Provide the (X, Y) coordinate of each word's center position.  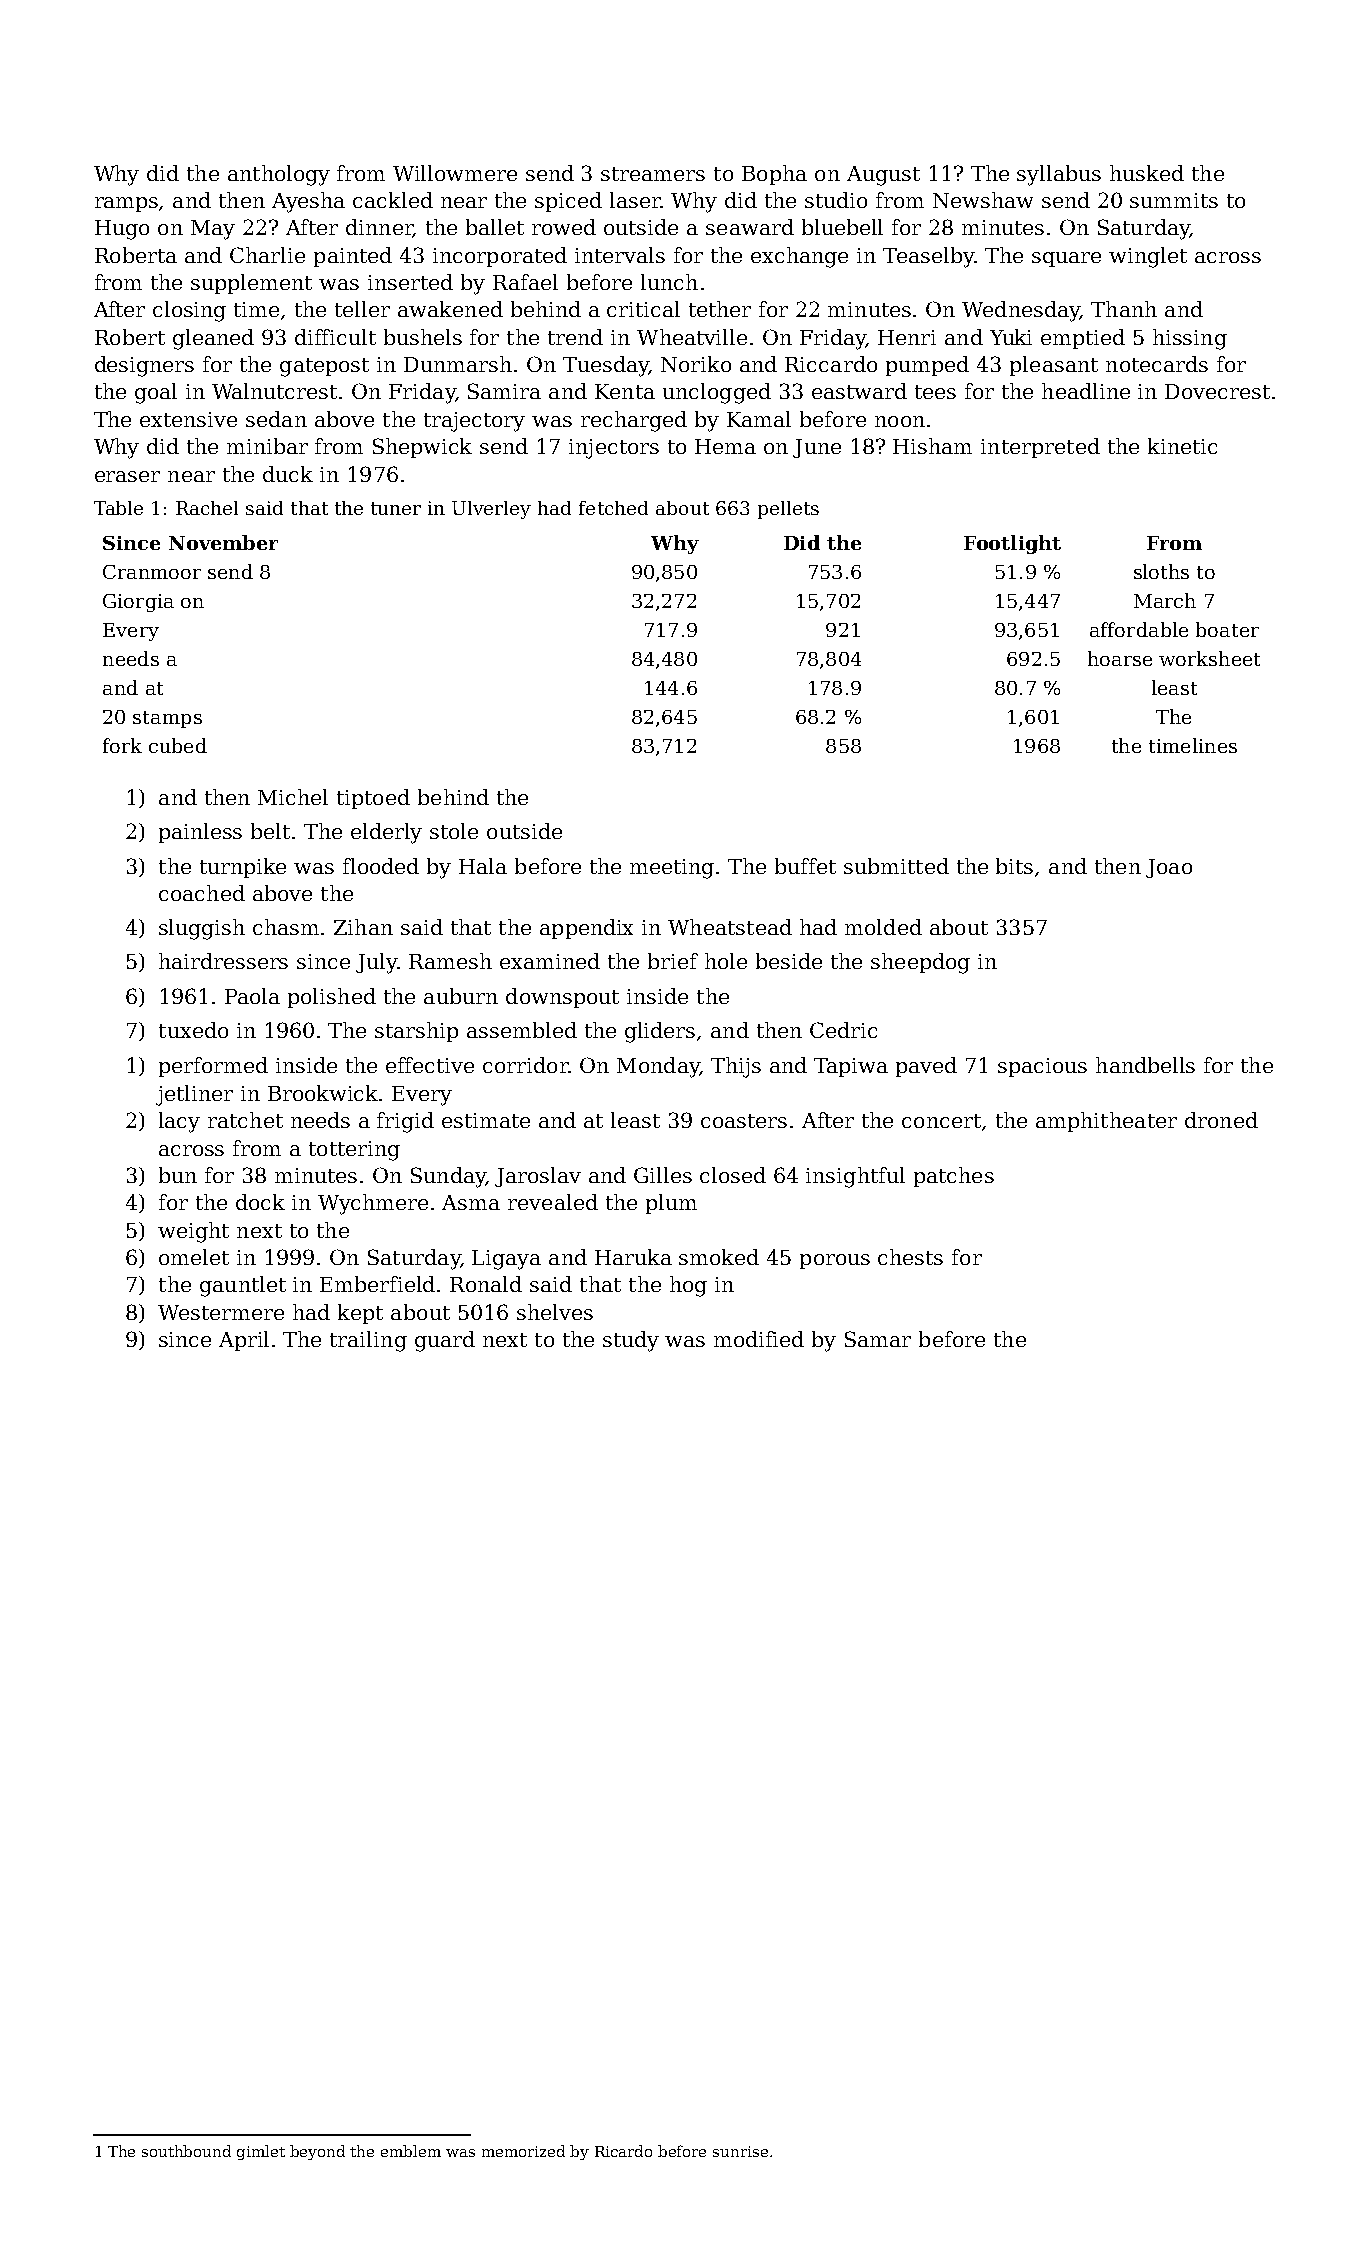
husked (1147, 173)
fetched (613, 508)
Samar (878, 1339)
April (244, 1341)
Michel (293, 797)
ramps (126, 204)
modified (759, 1339)
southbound (186, 2151)
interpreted (1040, 448)
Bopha (774, 175)
